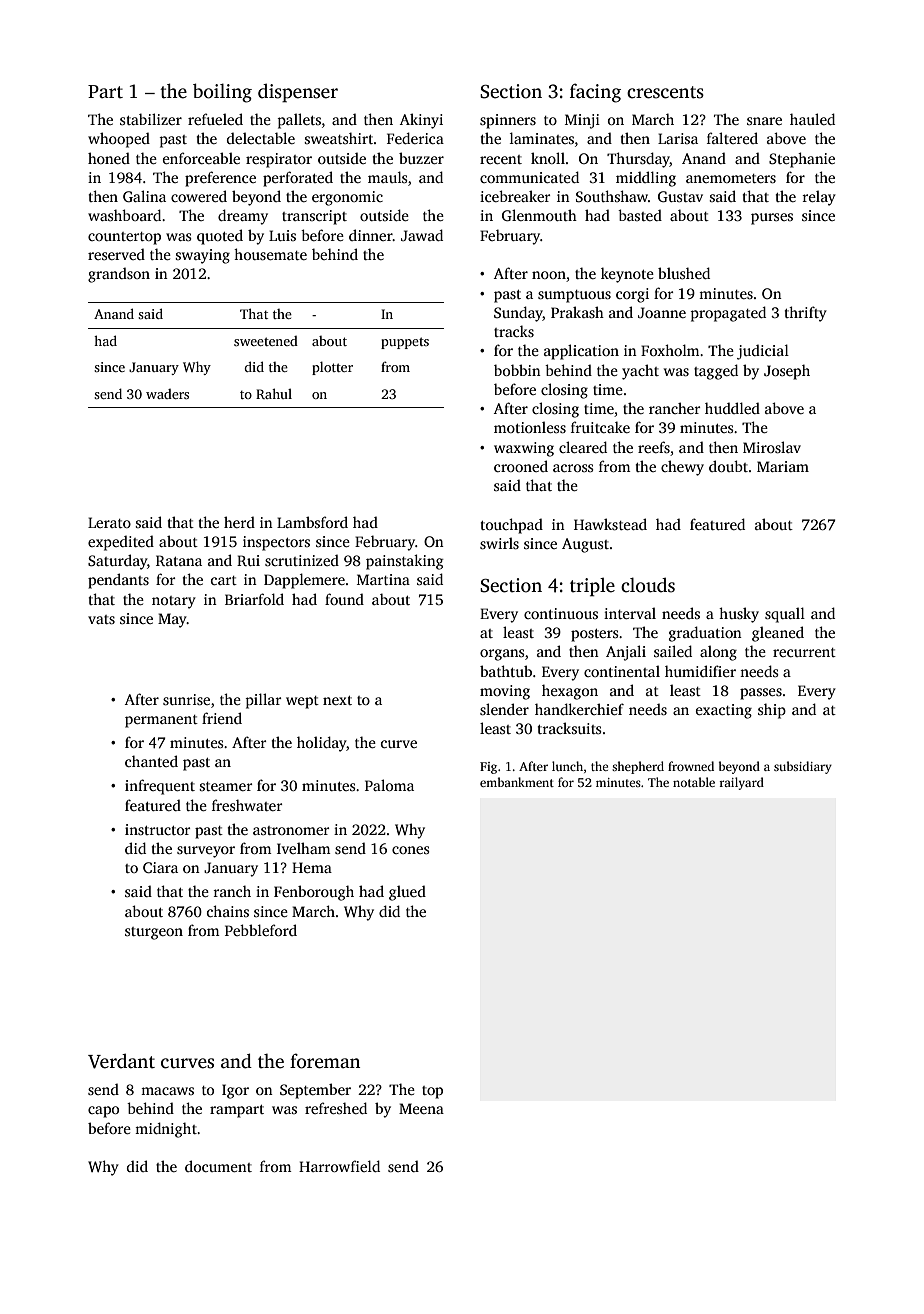 Image resolution: width=924 pixels, height=1314 pixels. Describe the element at coordinates (741, 783) in the screenshot. I see `railyard` at that location.
